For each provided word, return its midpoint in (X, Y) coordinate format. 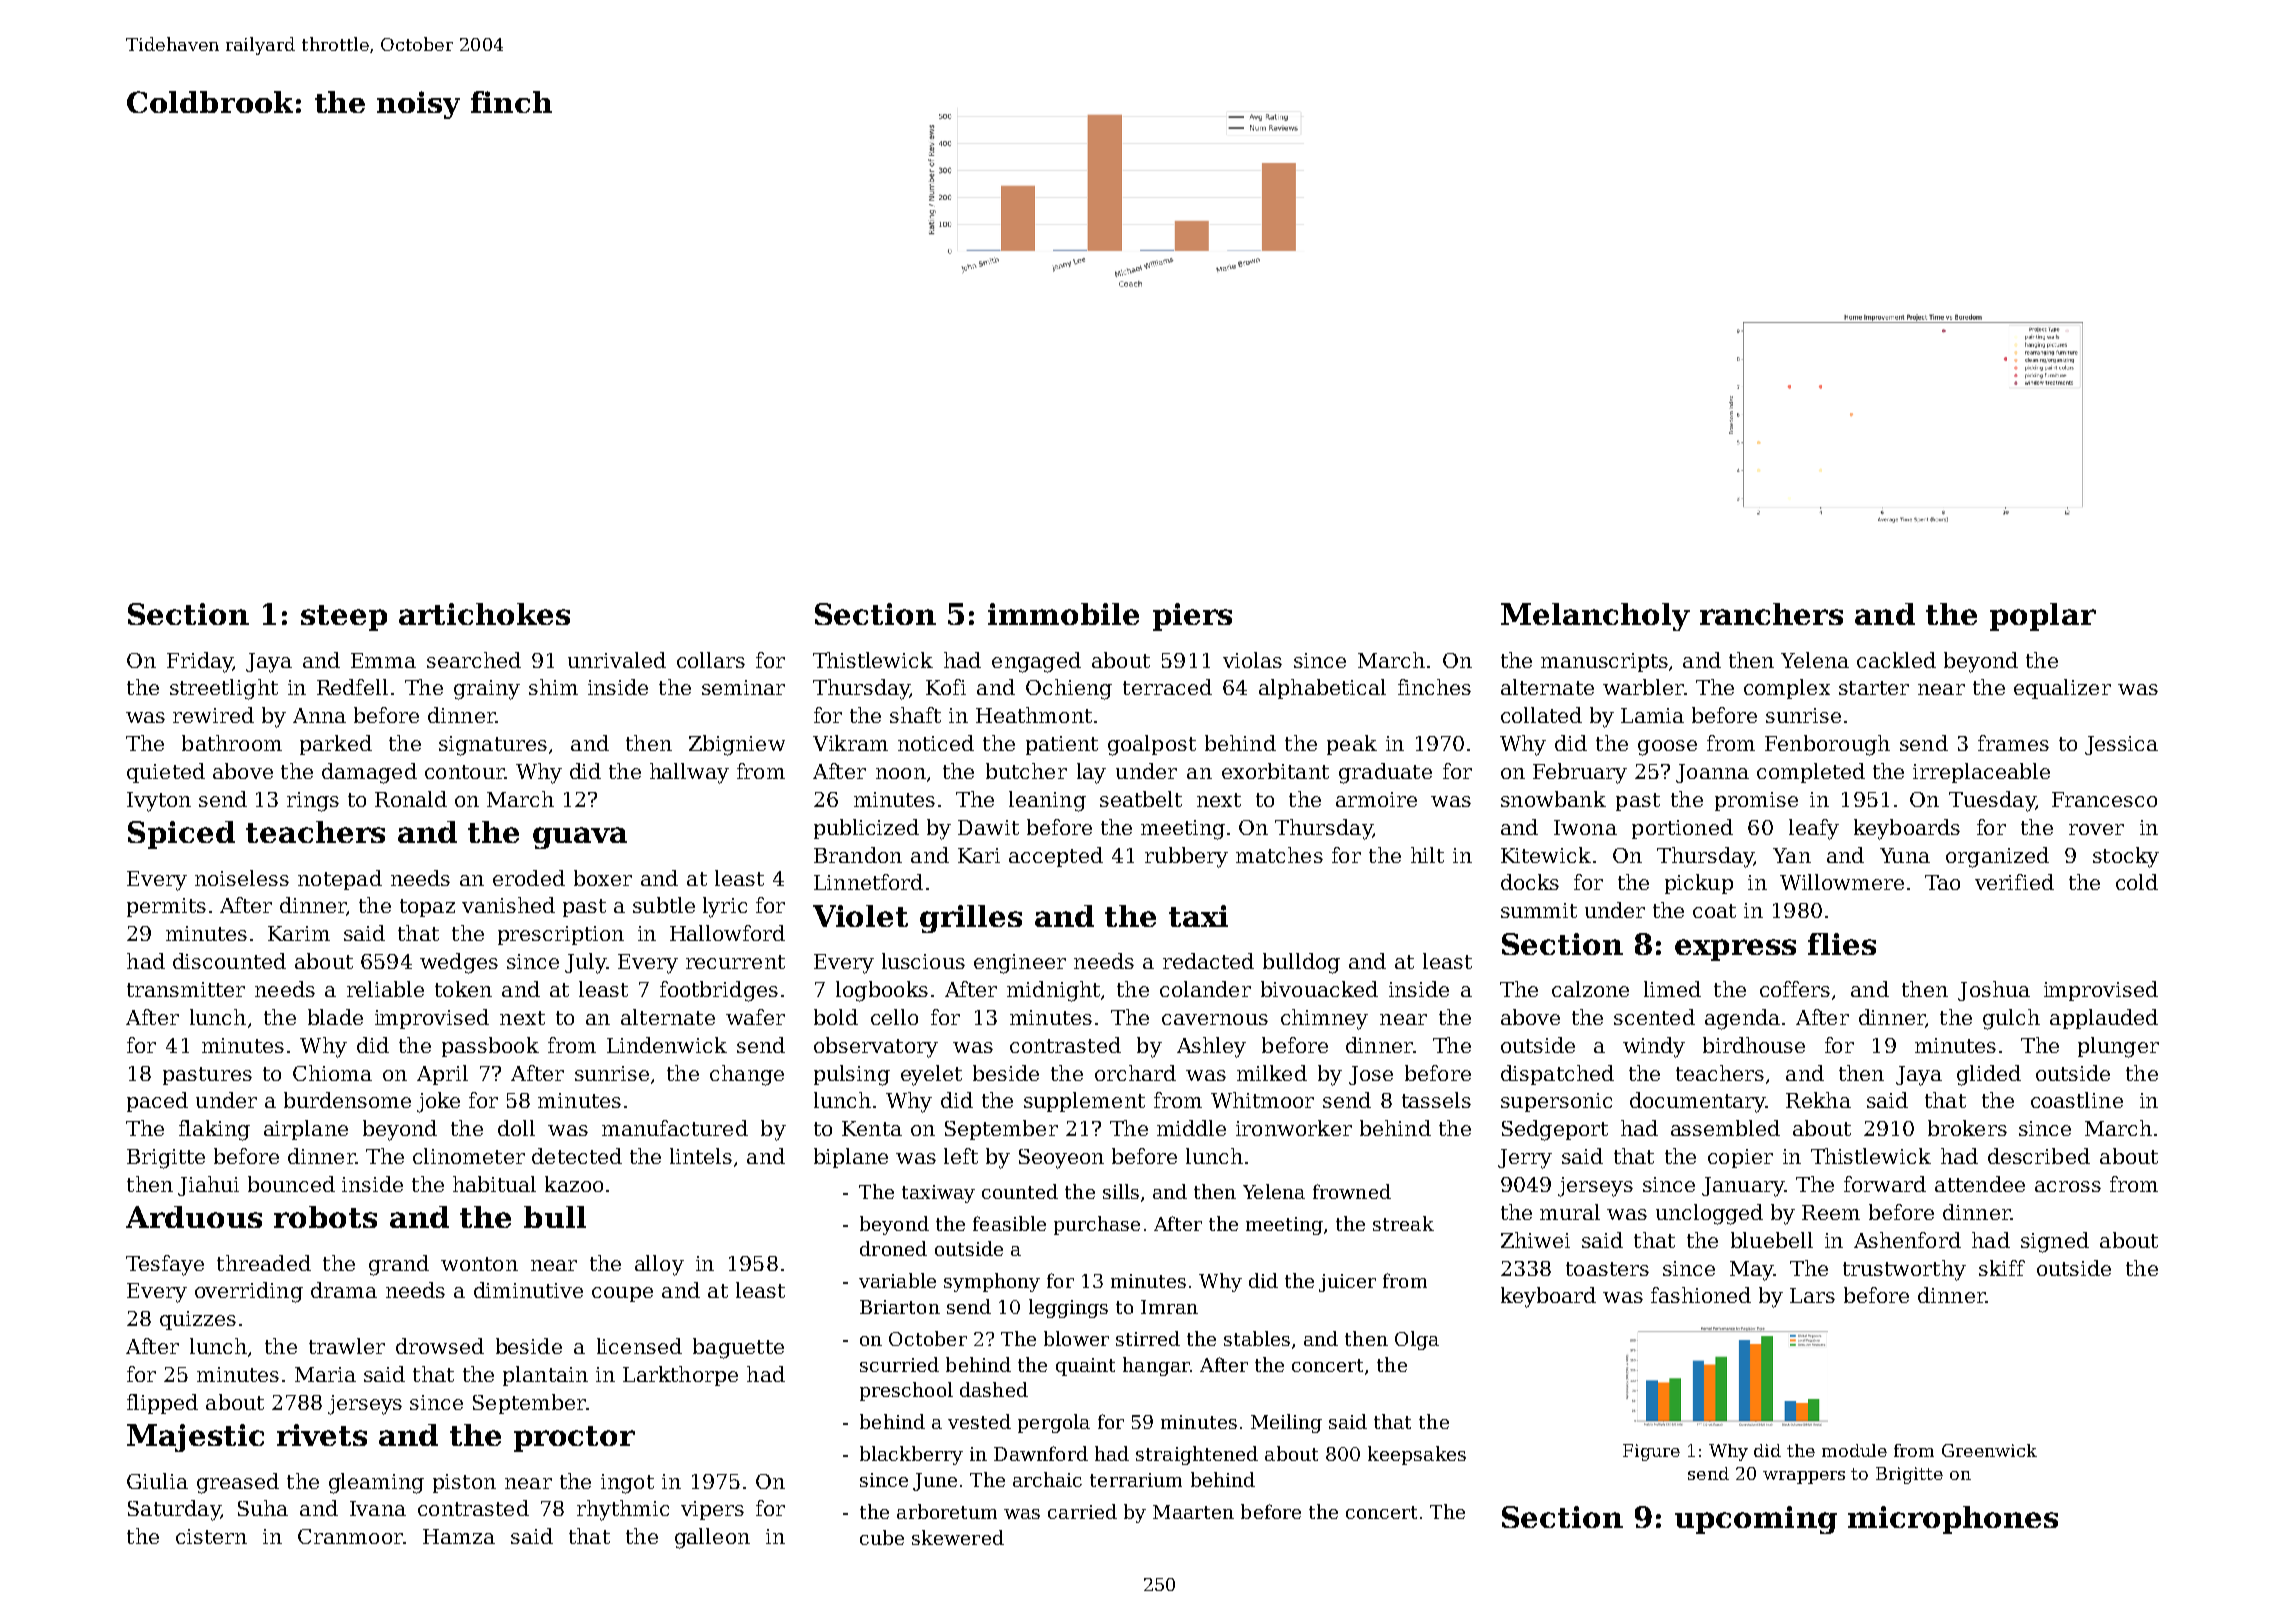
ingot (627, 1484)
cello (894, 1017)
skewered (958, 1537)
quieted (166, 773)
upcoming (1756, 1520)
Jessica (2121, 745)
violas (1252, 660)
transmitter (186, 989)
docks (1530, 882)
